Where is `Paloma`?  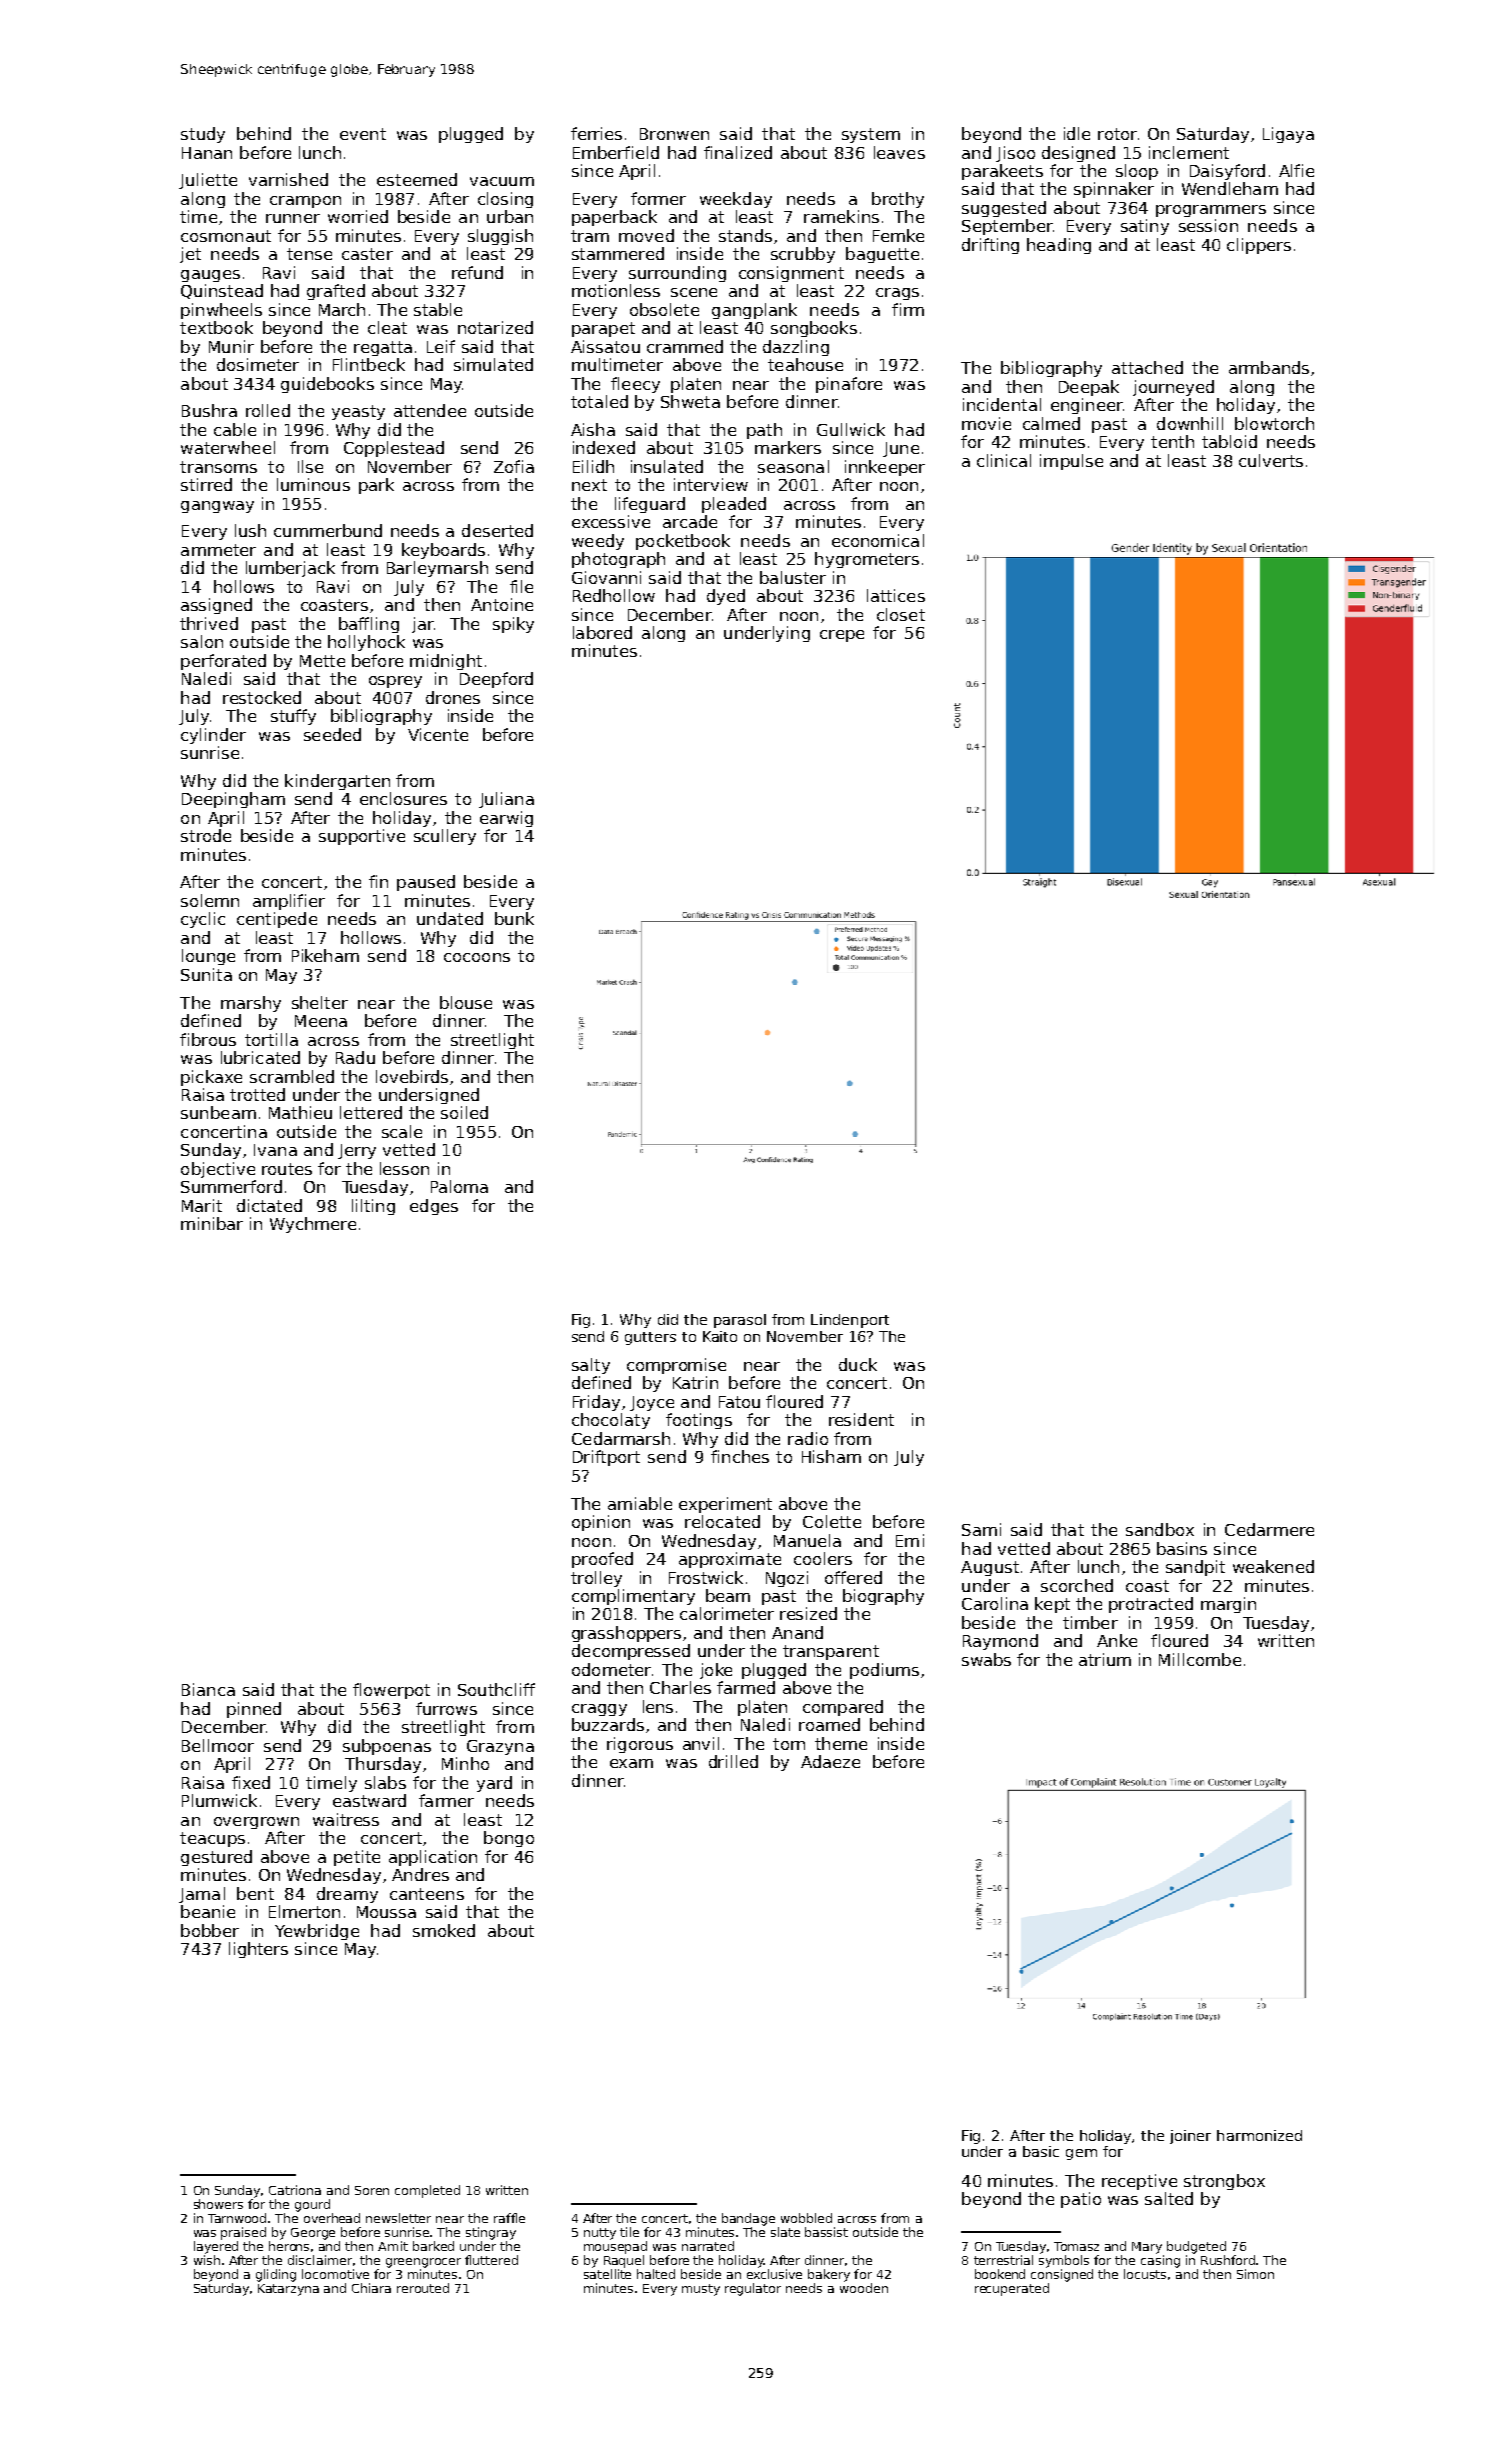
Paloma is located at coordinates (459, 1186).
